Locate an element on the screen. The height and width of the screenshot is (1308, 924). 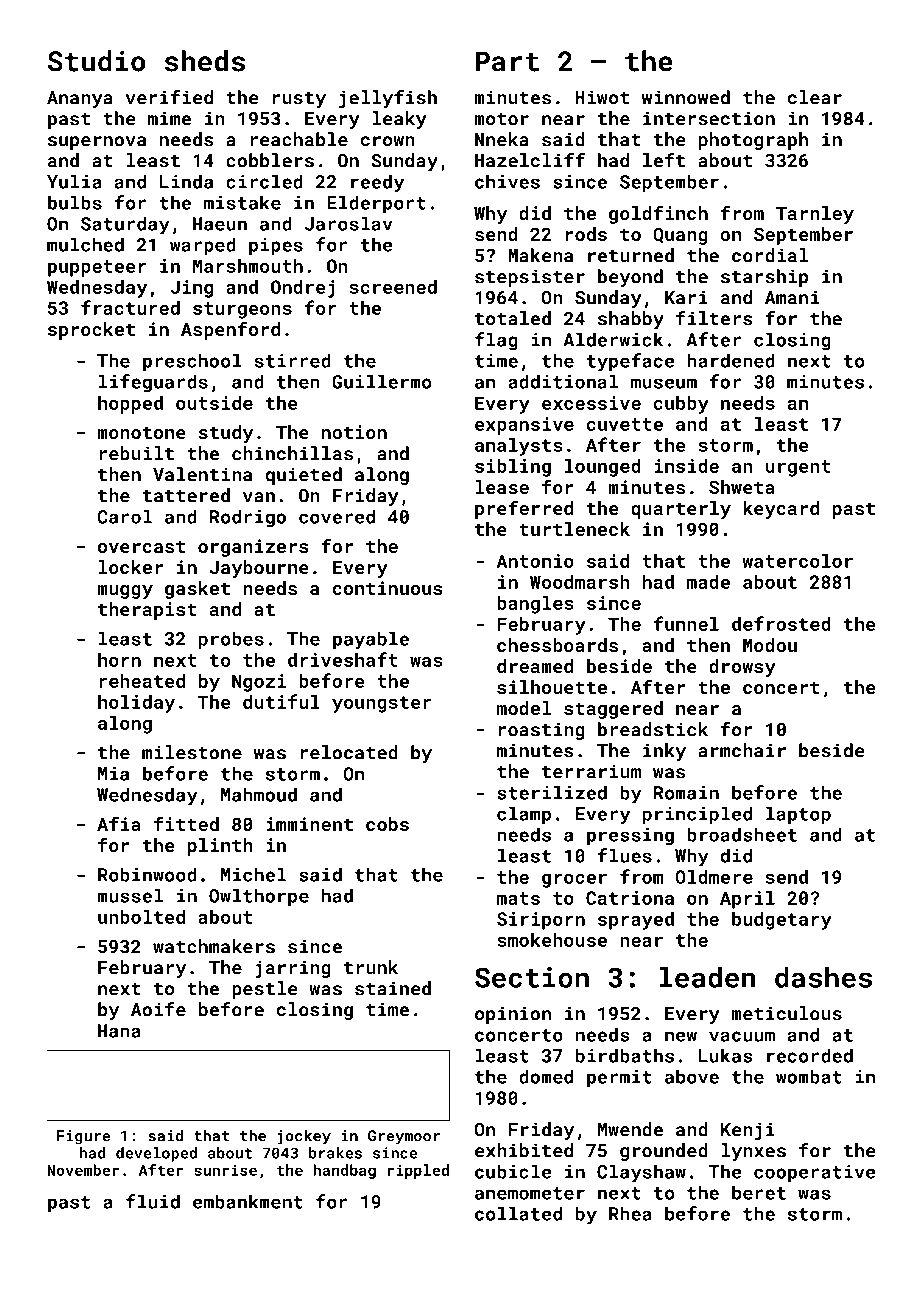
collated is located at coordinates (518, 1213).
